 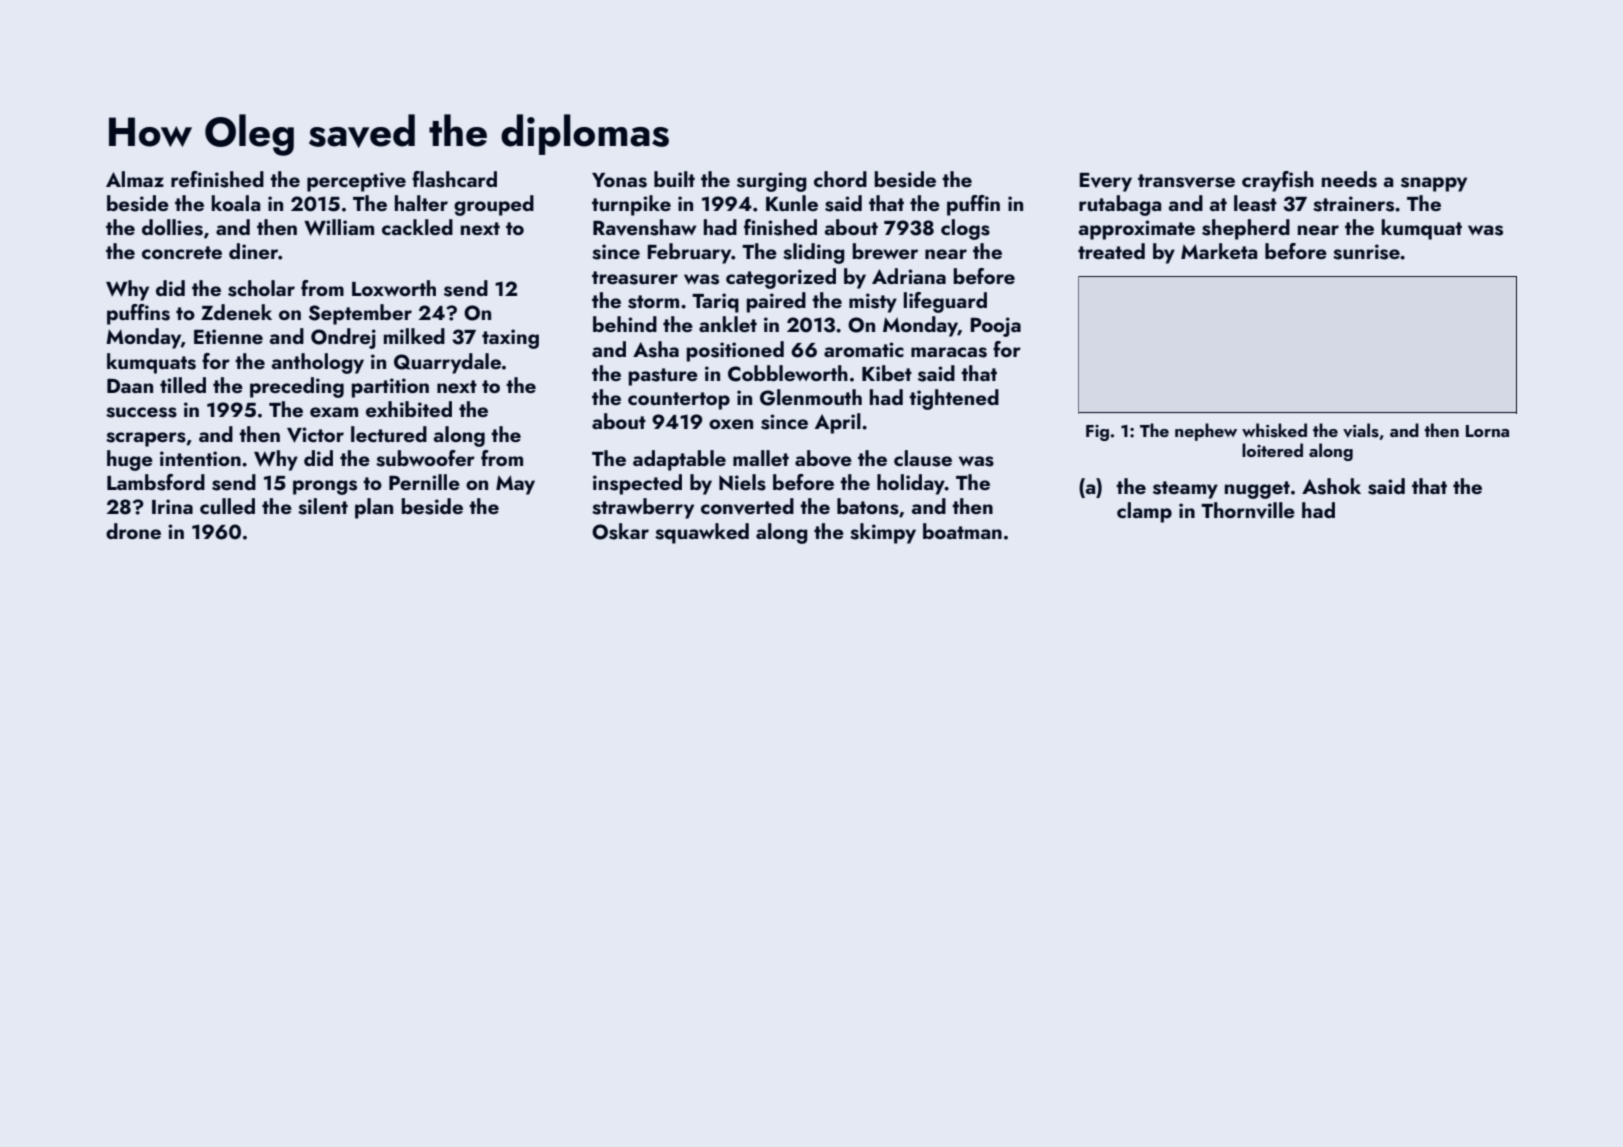 What do you see at coordinates (182, 252) in the screenshot?
I see `concrete` at bounding box center [182, 252].
